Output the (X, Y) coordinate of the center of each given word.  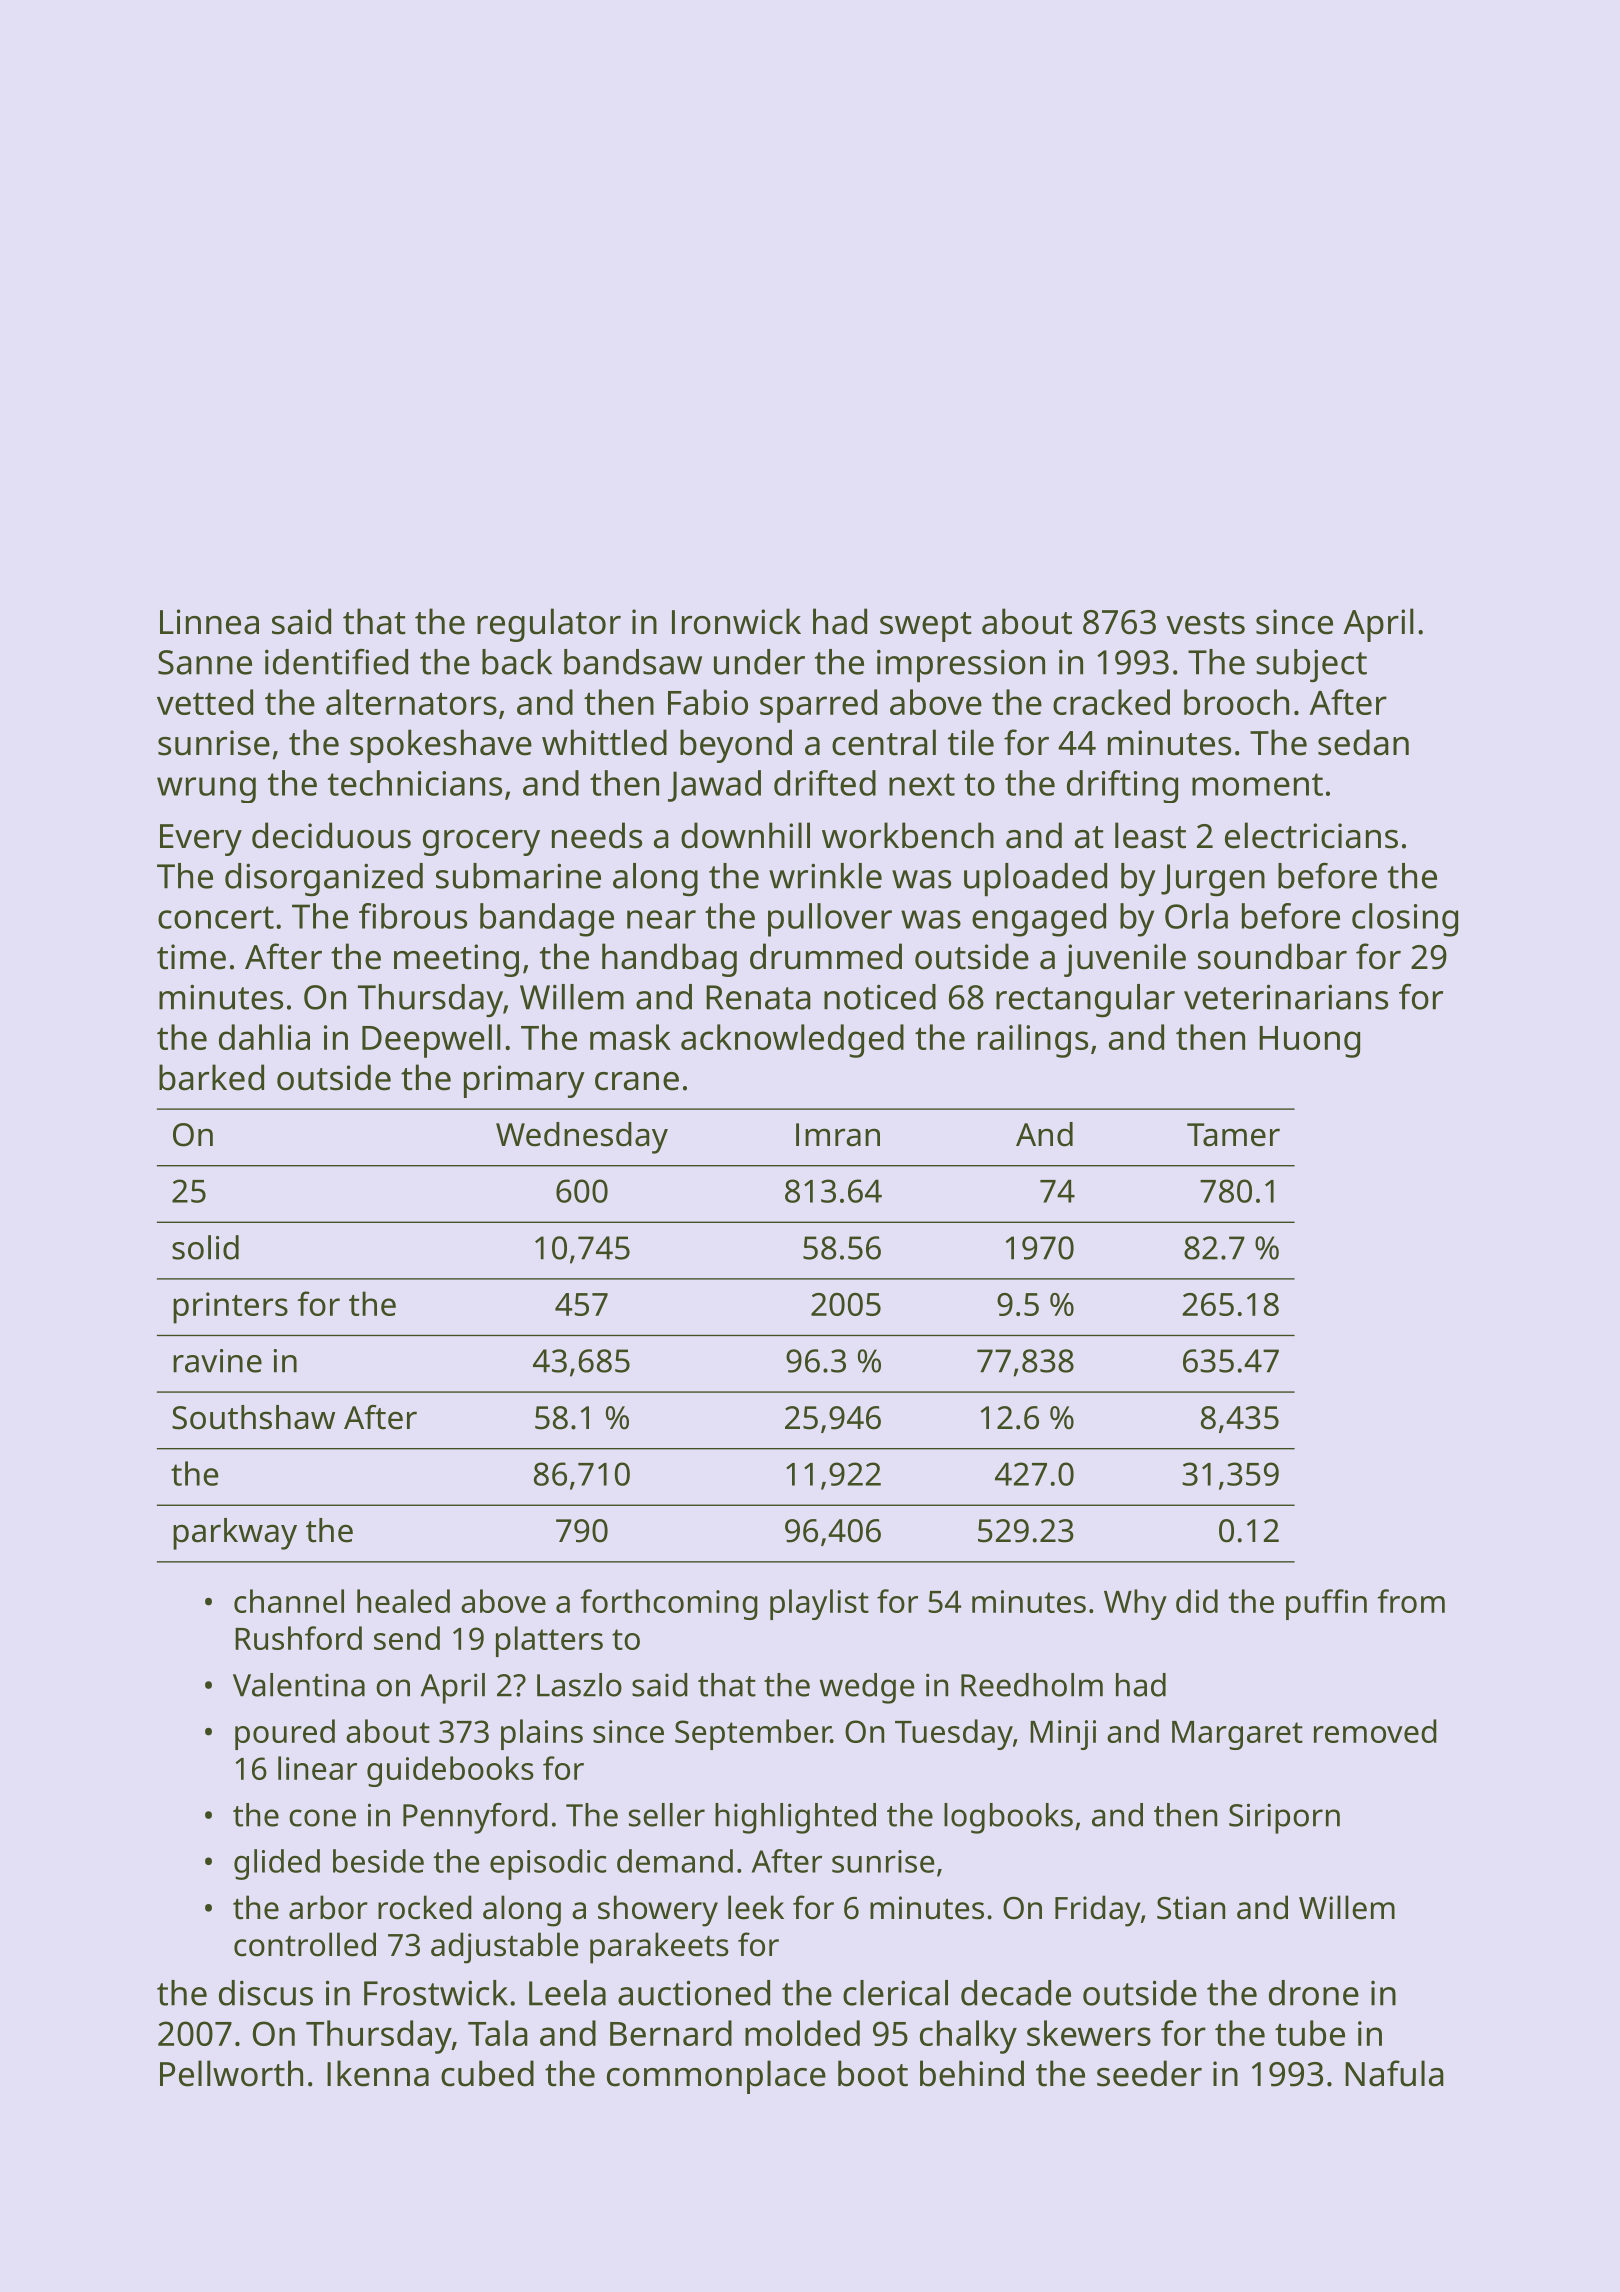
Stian (1191, 1908)
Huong (1309, 1042)
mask (630, 1037)
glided (277, 1864)
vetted (205, 702)
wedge (867, 1688)
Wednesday (582, 1138)
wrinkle (825, 876)
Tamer (1233, 1135)
